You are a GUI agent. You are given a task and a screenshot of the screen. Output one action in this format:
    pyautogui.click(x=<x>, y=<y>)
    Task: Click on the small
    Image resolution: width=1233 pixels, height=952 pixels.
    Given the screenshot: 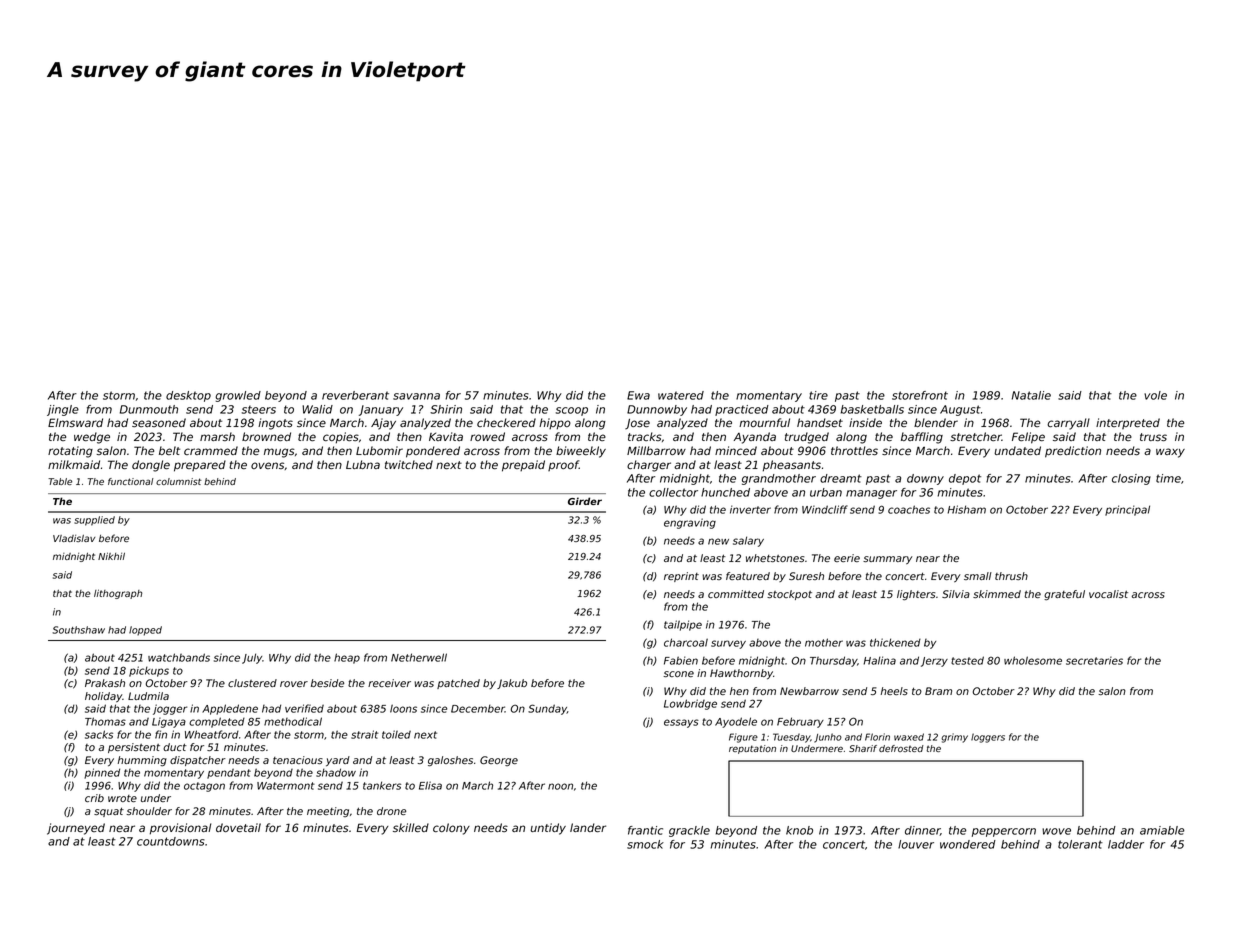 What is the action you would take?
    pyautogui.click(x=978, y=576)
